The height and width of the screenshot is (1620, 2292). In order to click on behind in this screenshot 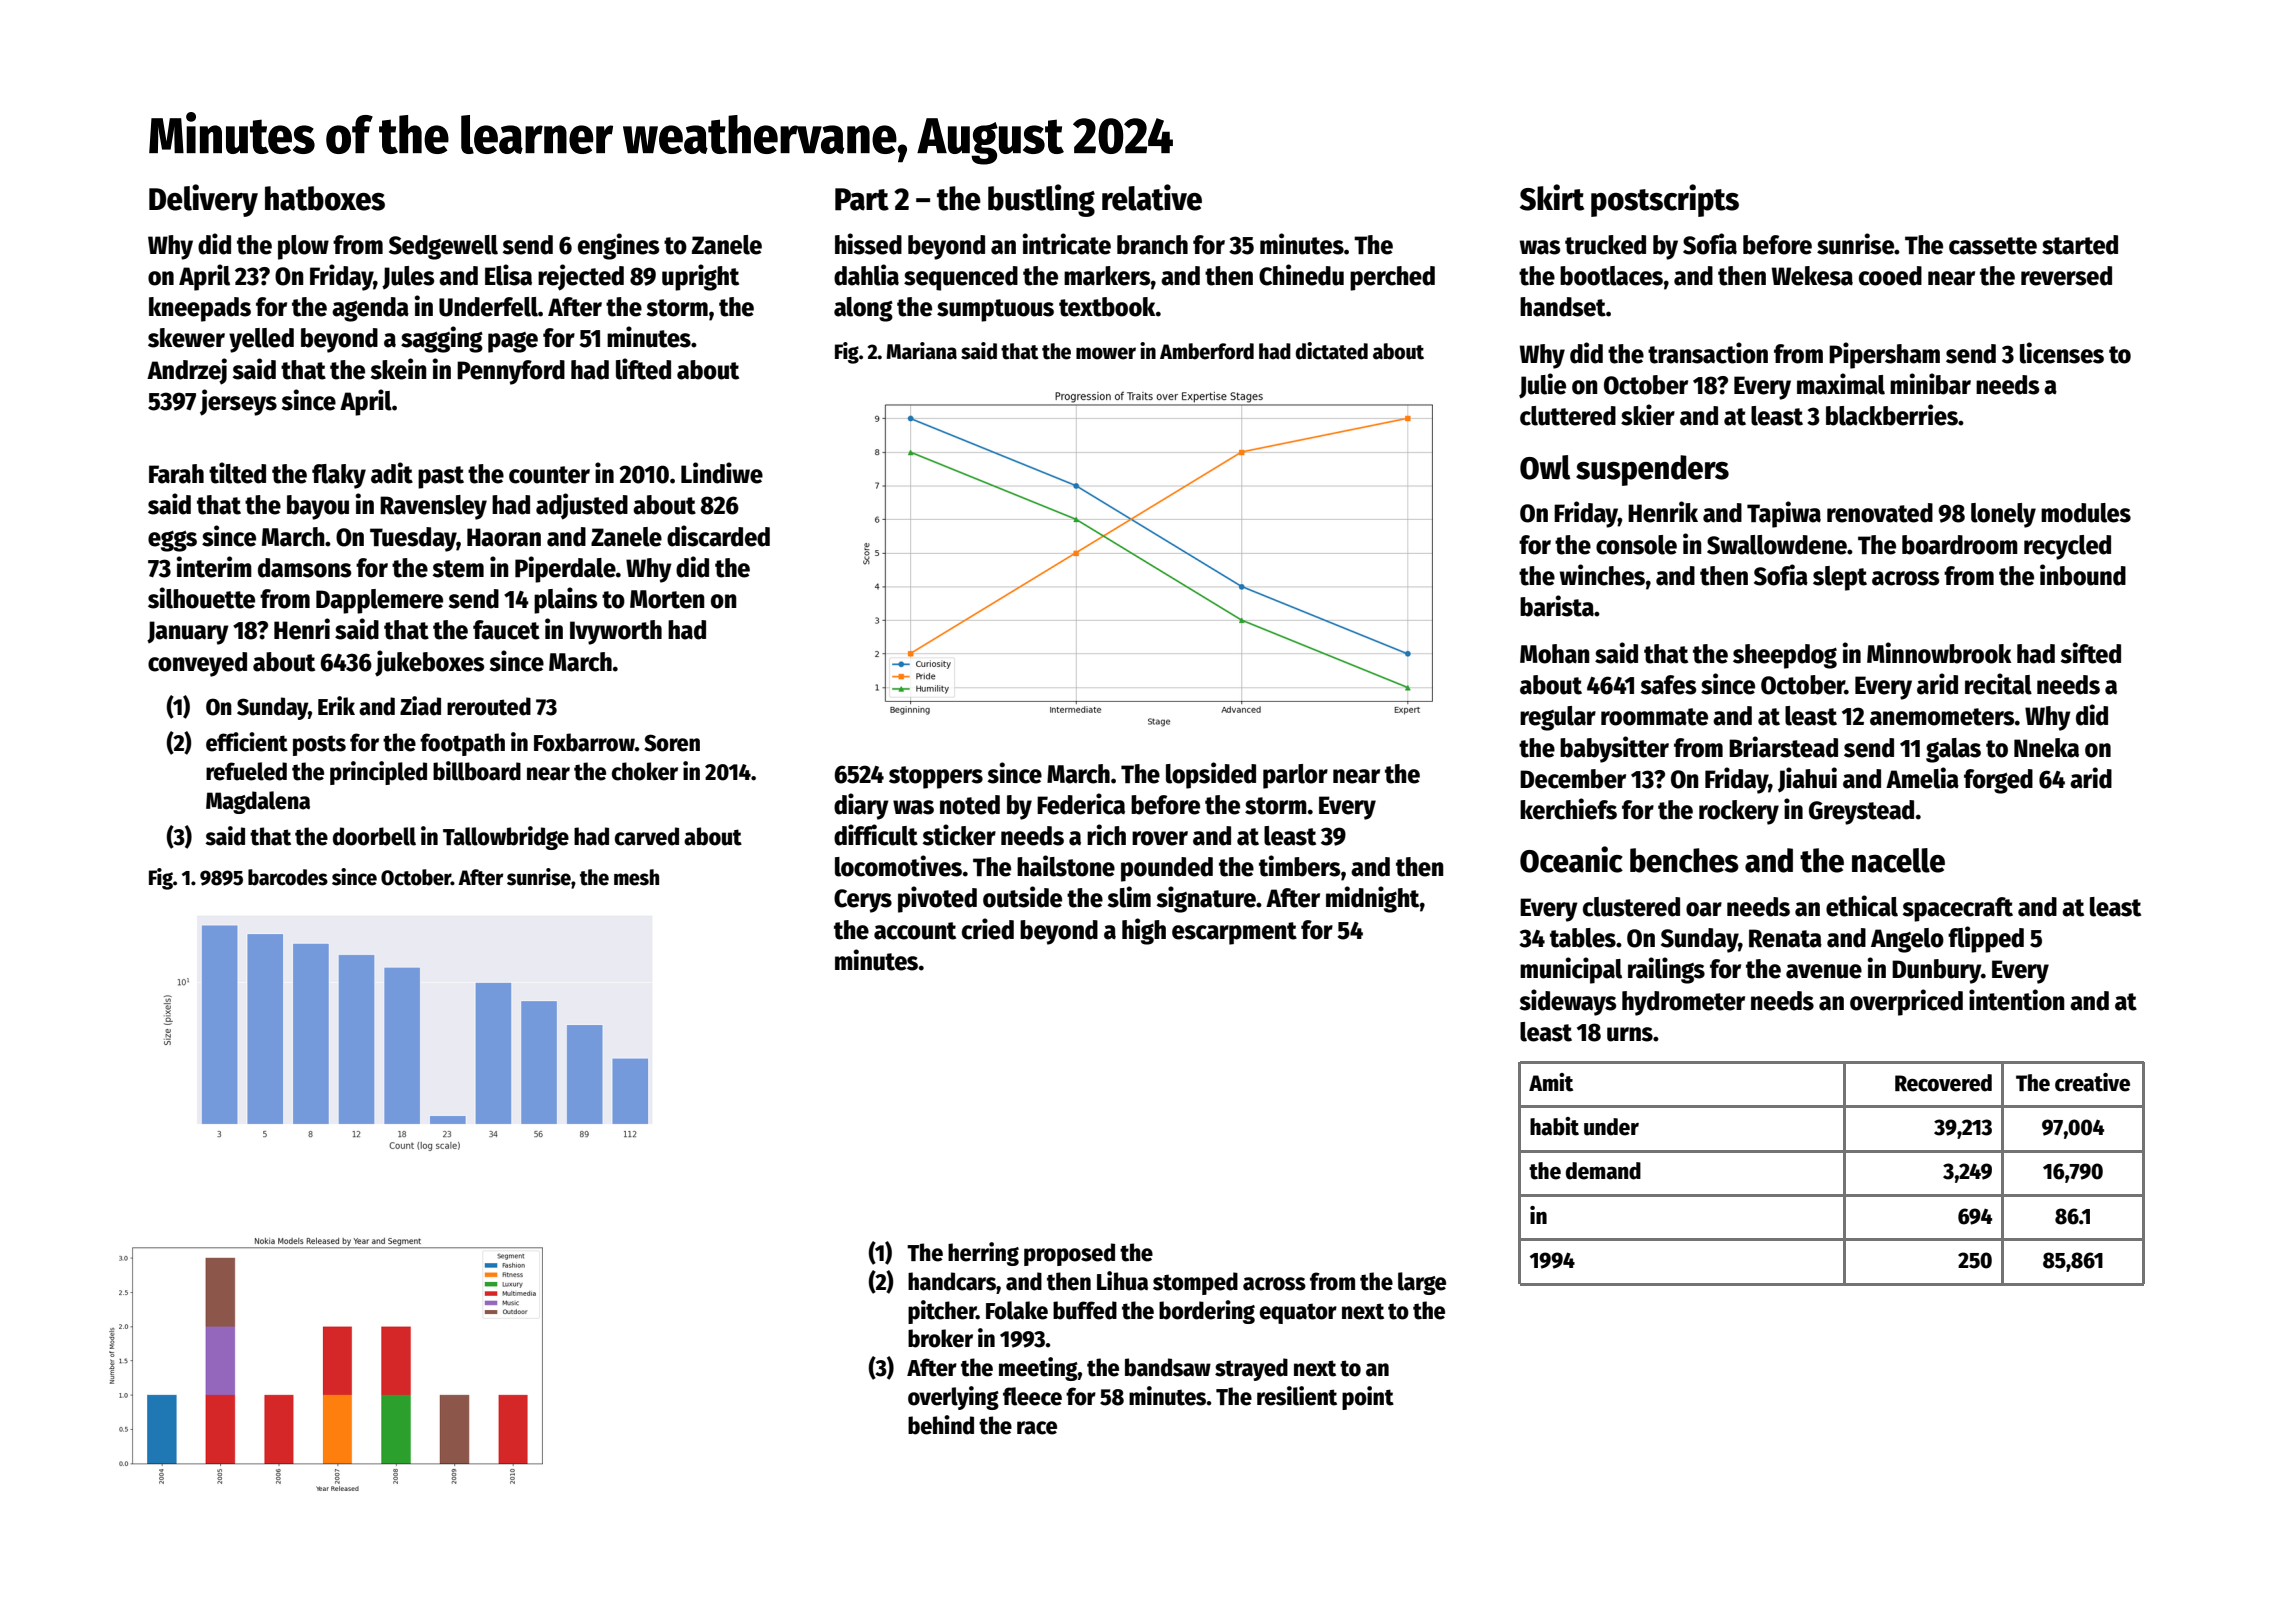, I will do `click(941, 1425)`.
